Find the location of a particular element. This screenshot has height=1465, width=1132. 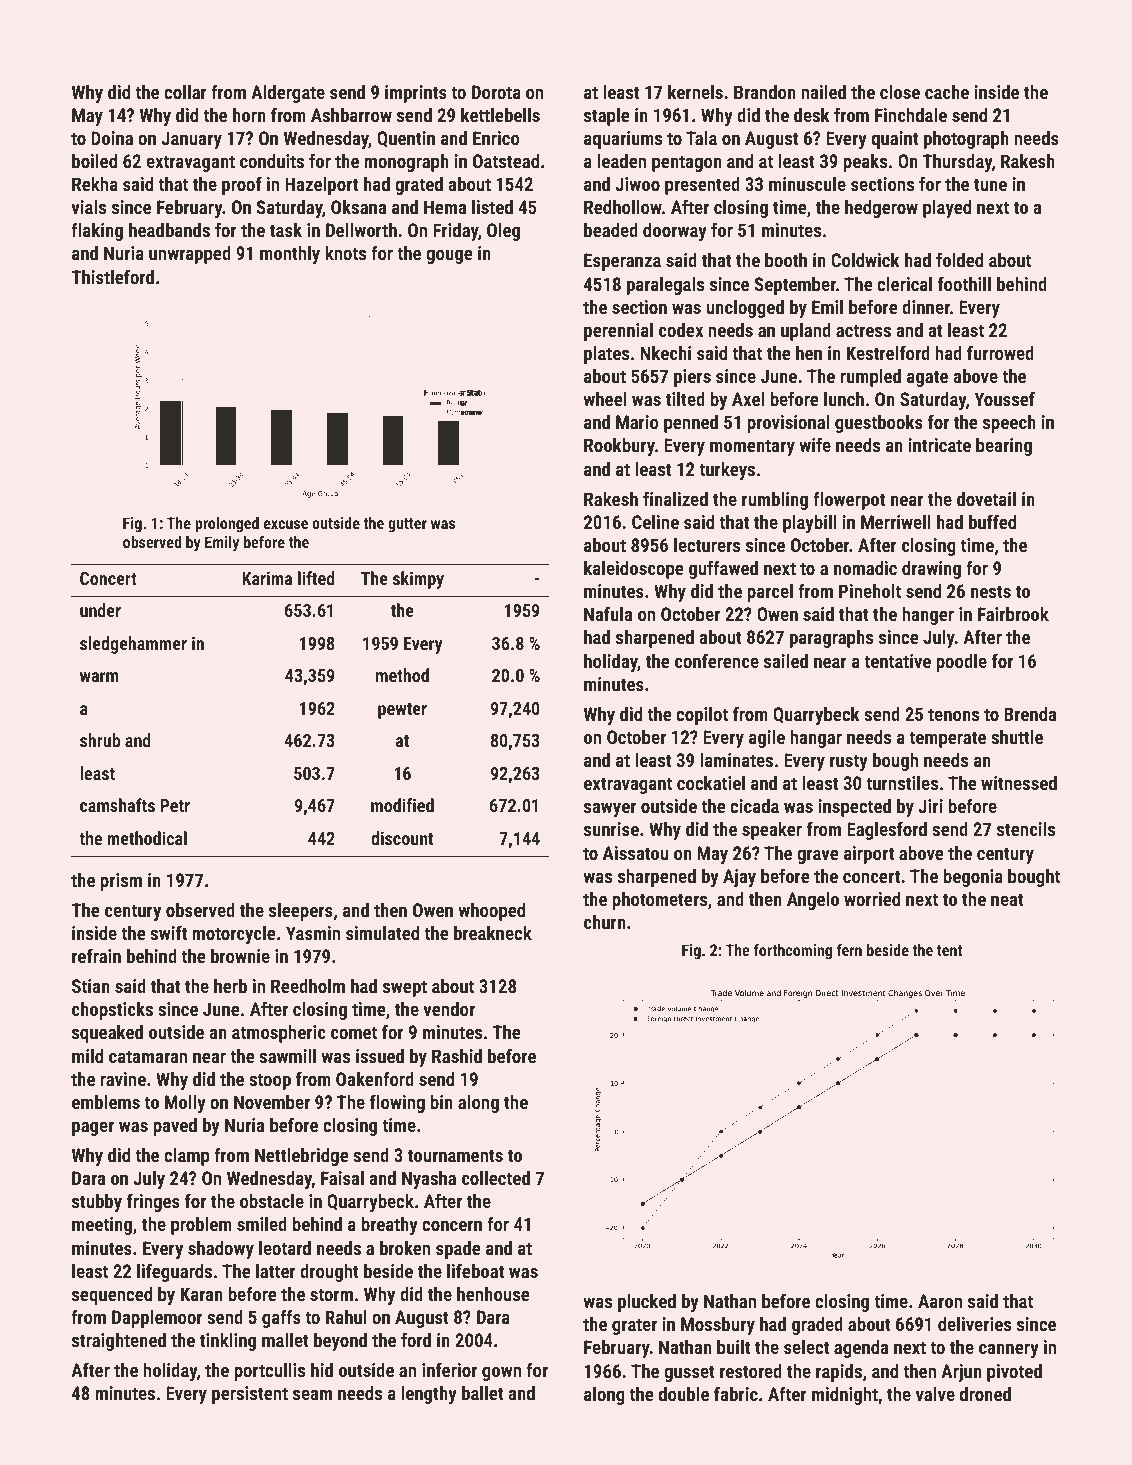

prolonged is located at coordinates (227, 525).
